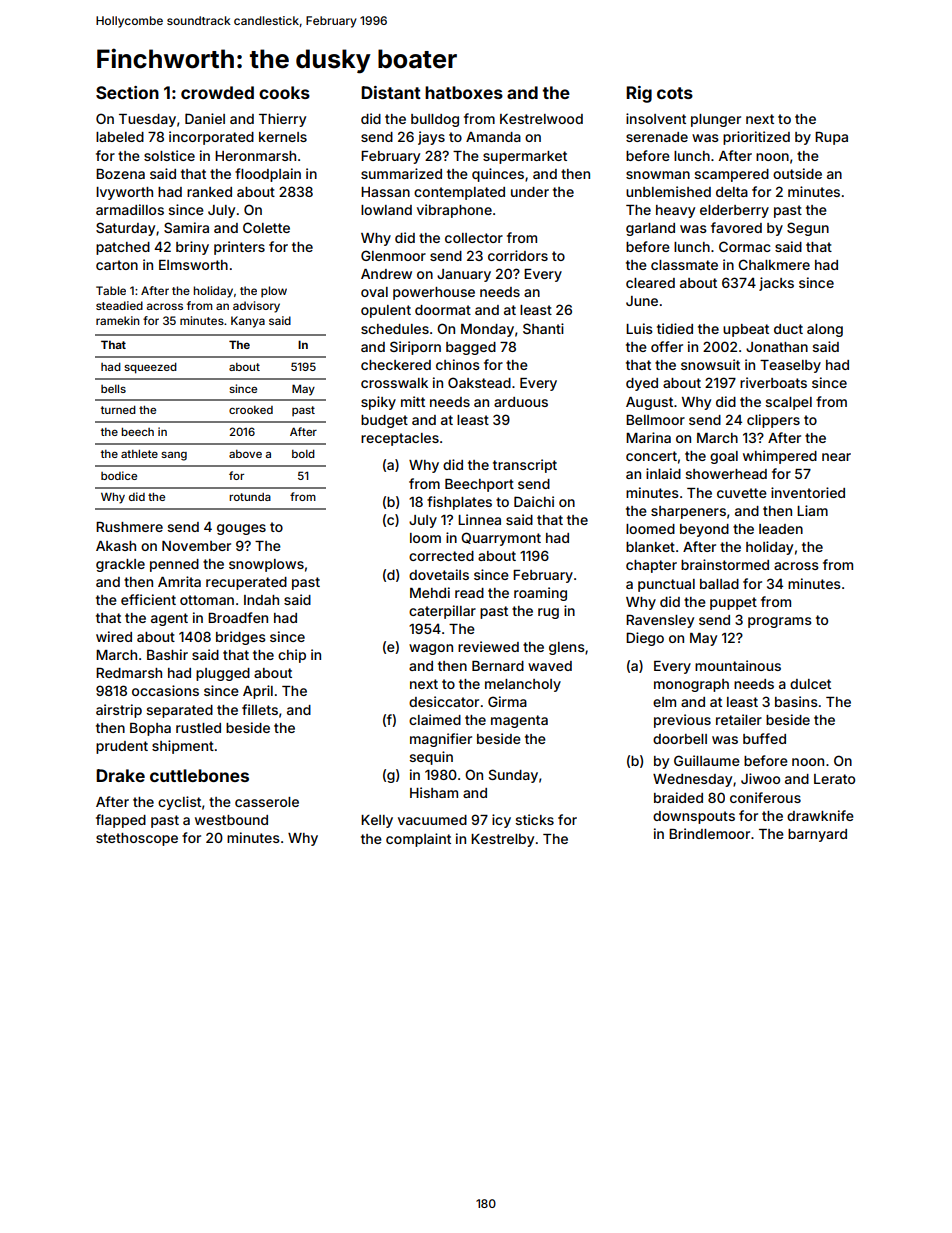  Describe the element at coordinates (834, 779) in the screenshot. I see `Lerato` at that location.
